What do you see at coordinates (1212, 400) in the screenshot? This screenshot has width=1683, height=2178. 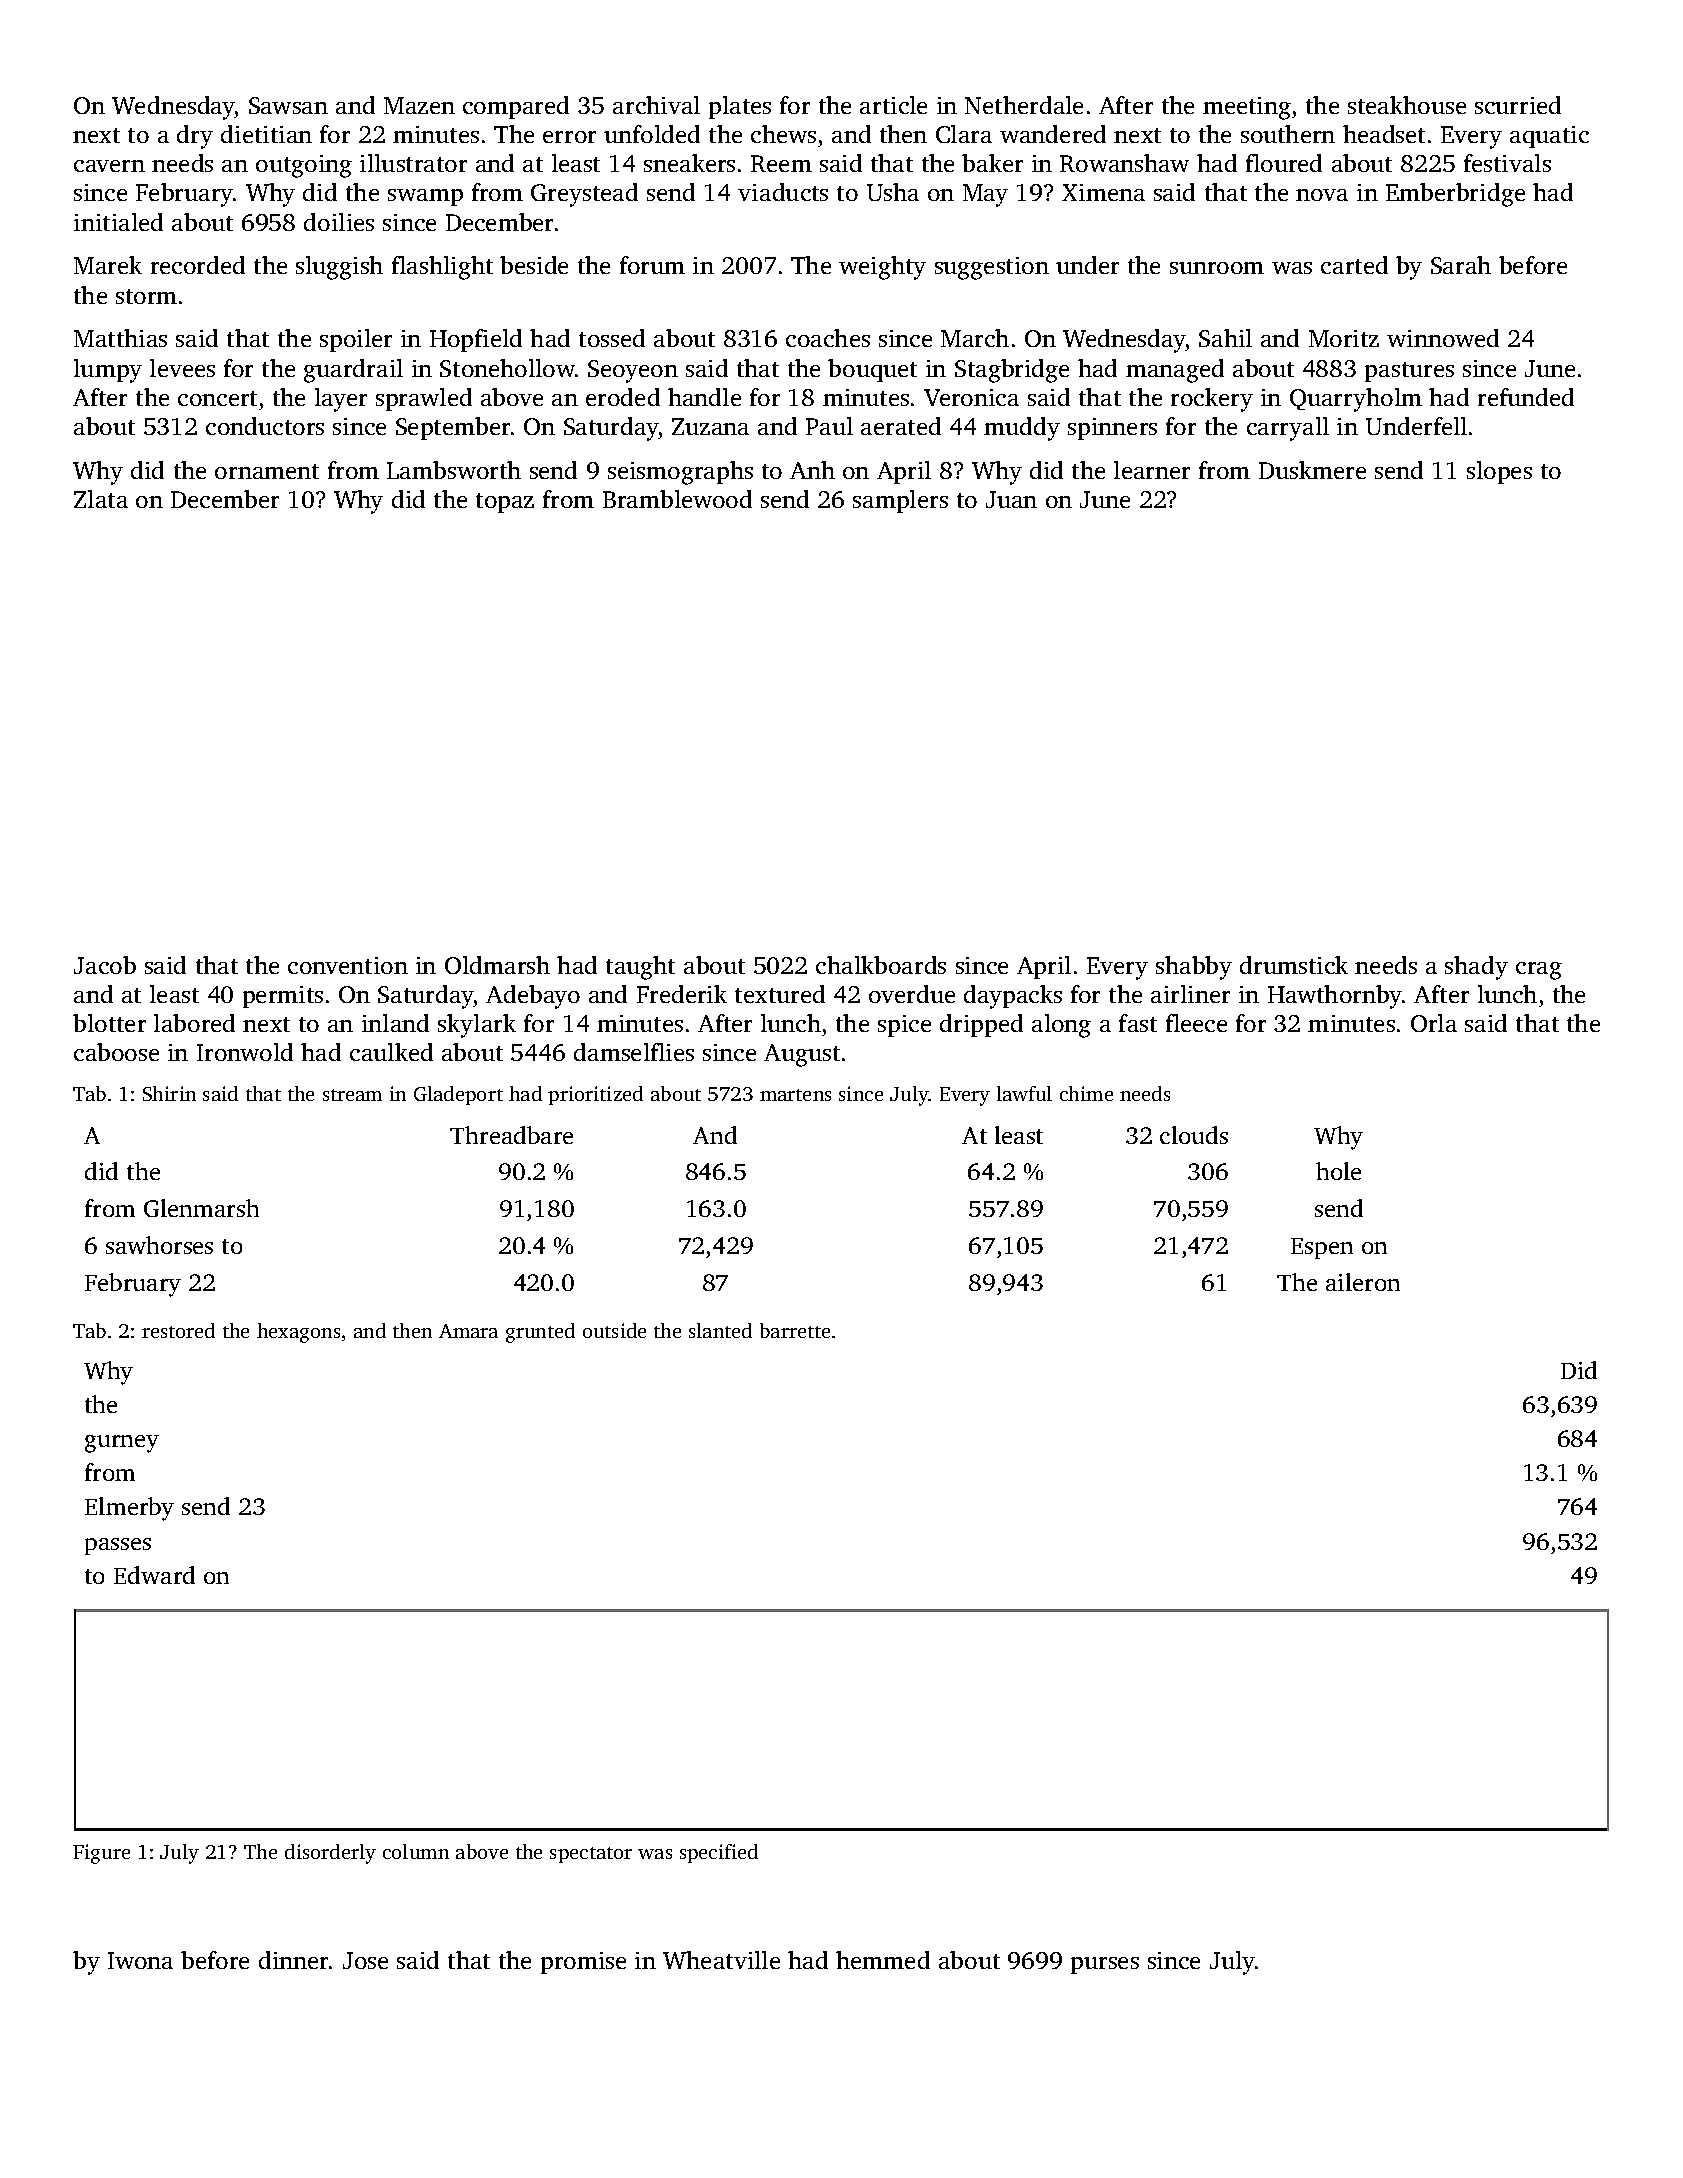 I see `rockery` at bounding box center [1212, 400].
